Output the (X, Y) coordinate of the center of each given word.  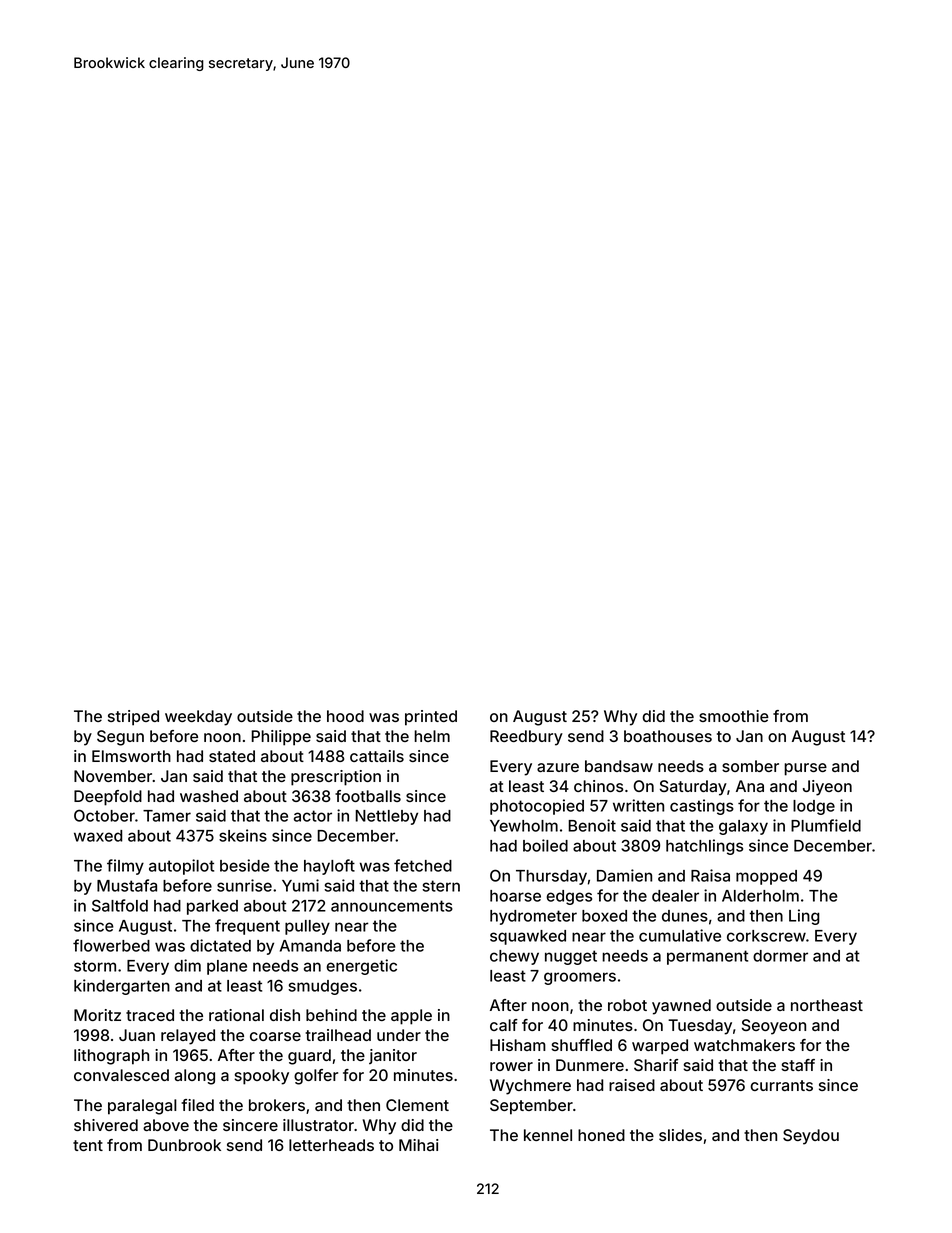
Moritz (97, 1015)
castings (702, 807)
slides (680, 1135)
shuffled (581, 1045)
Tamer (167, 816)
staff (798, 1065)
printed (431, 718)
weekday (198, 718)
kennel (548, 1135)
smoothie (734, 716)
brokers (277, 1105)
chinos (598, 786)
